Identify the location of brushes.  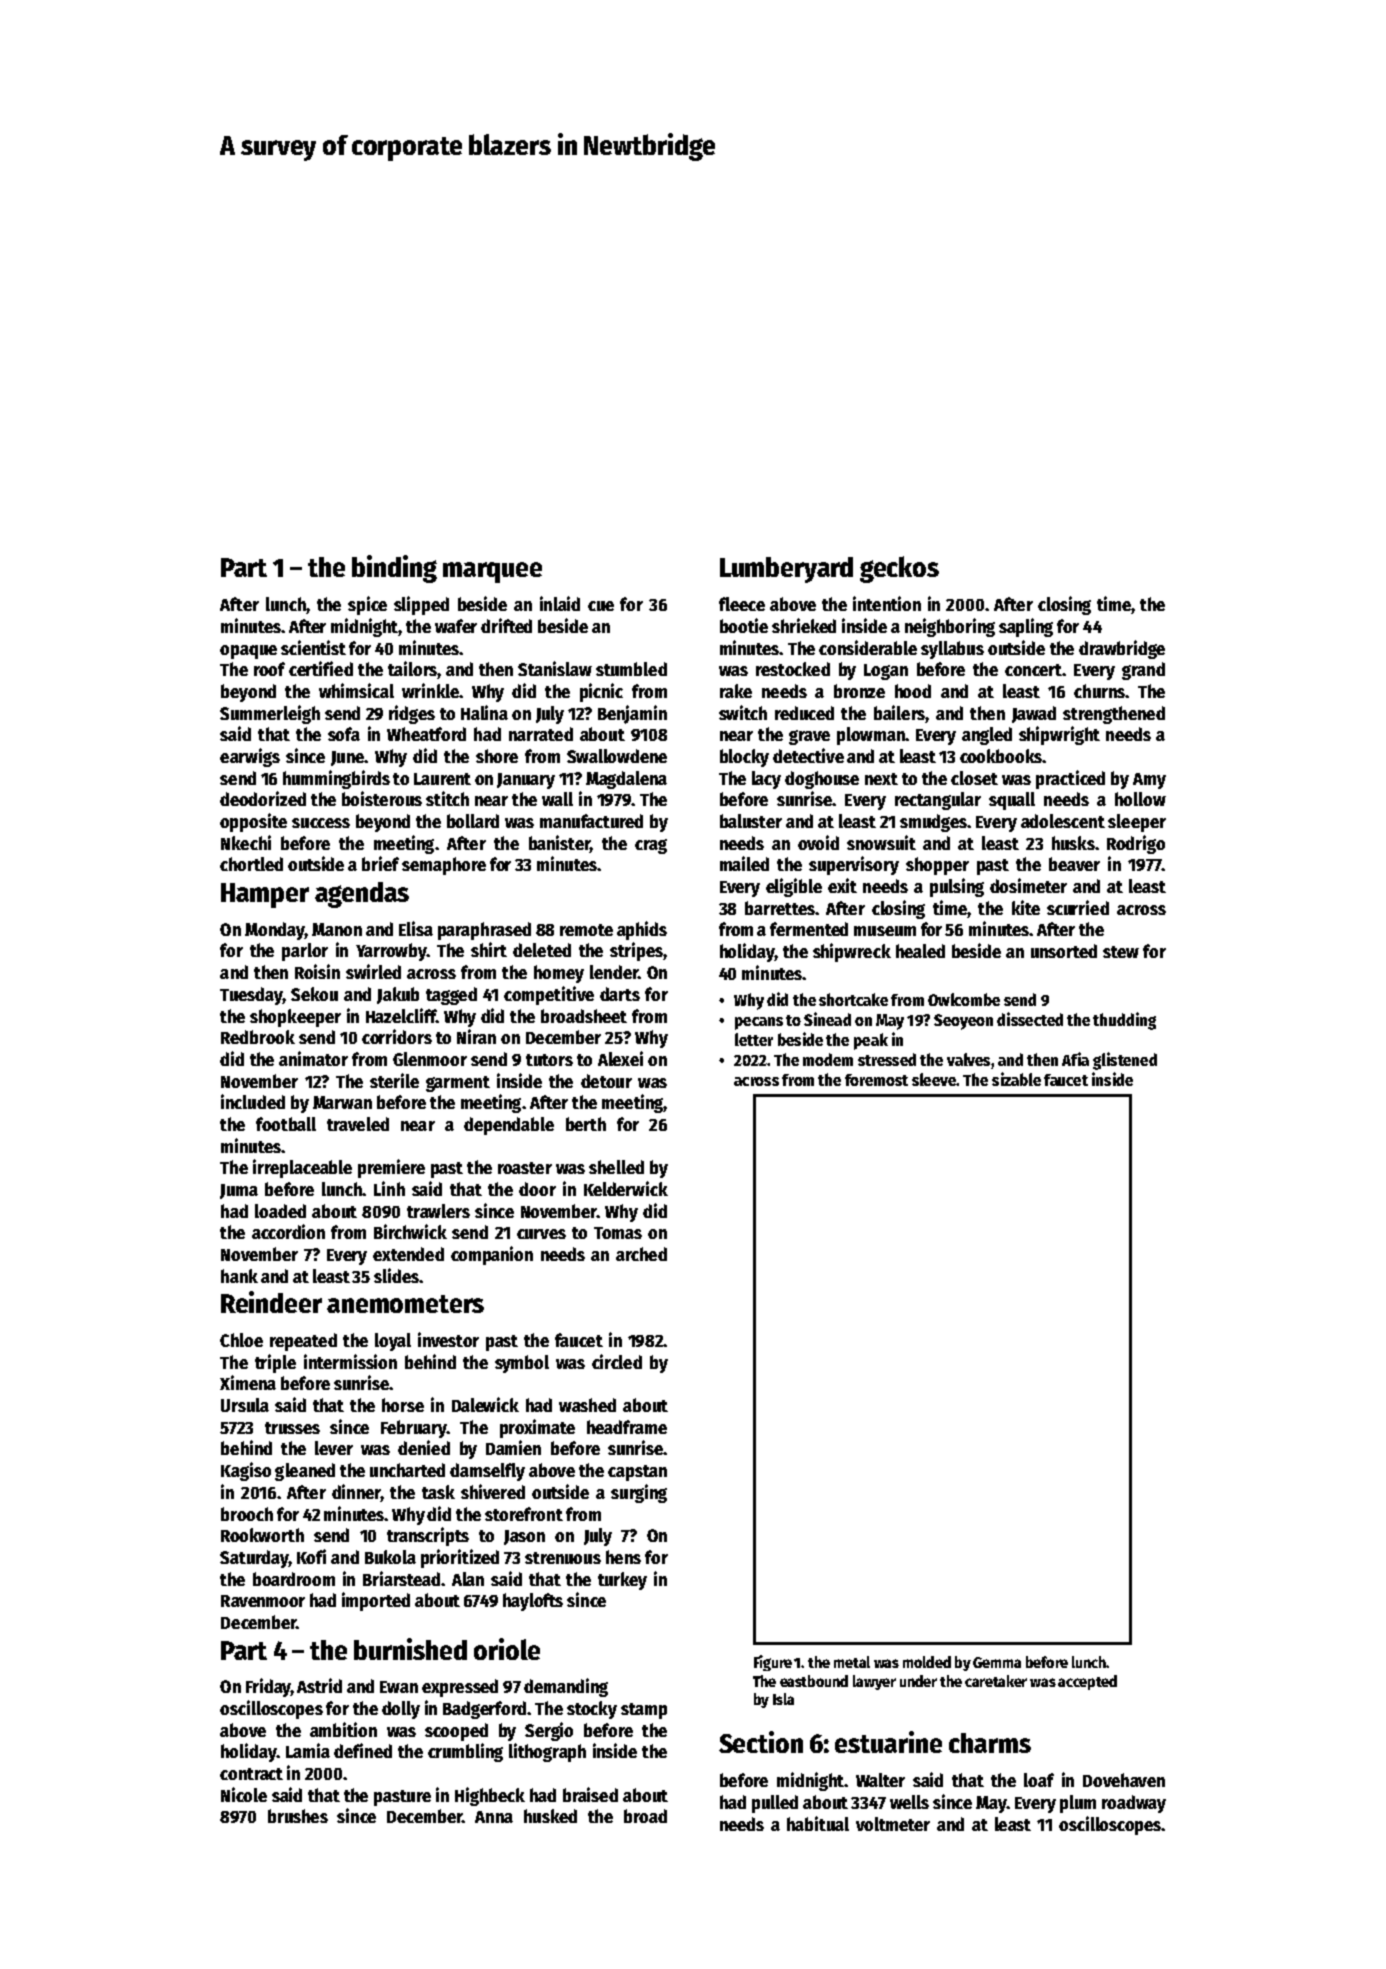
(298, 1816).
